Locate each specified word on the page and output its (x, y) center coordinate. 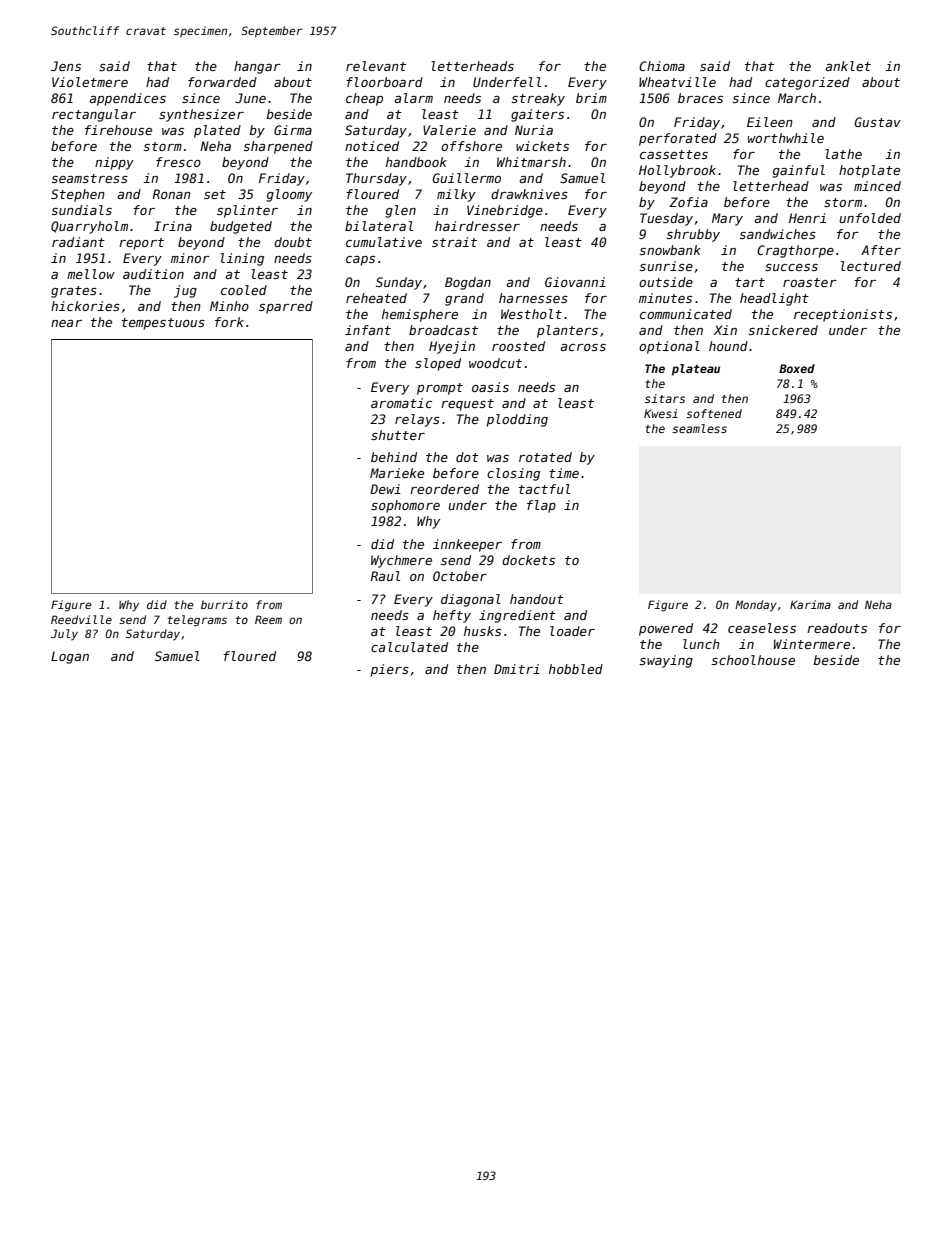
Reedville (81, 619)
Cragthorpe (795, 251)
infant (368, 330)
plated (217, 131)
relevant (376, 66)
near (66, 323)
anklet (848, 66)
